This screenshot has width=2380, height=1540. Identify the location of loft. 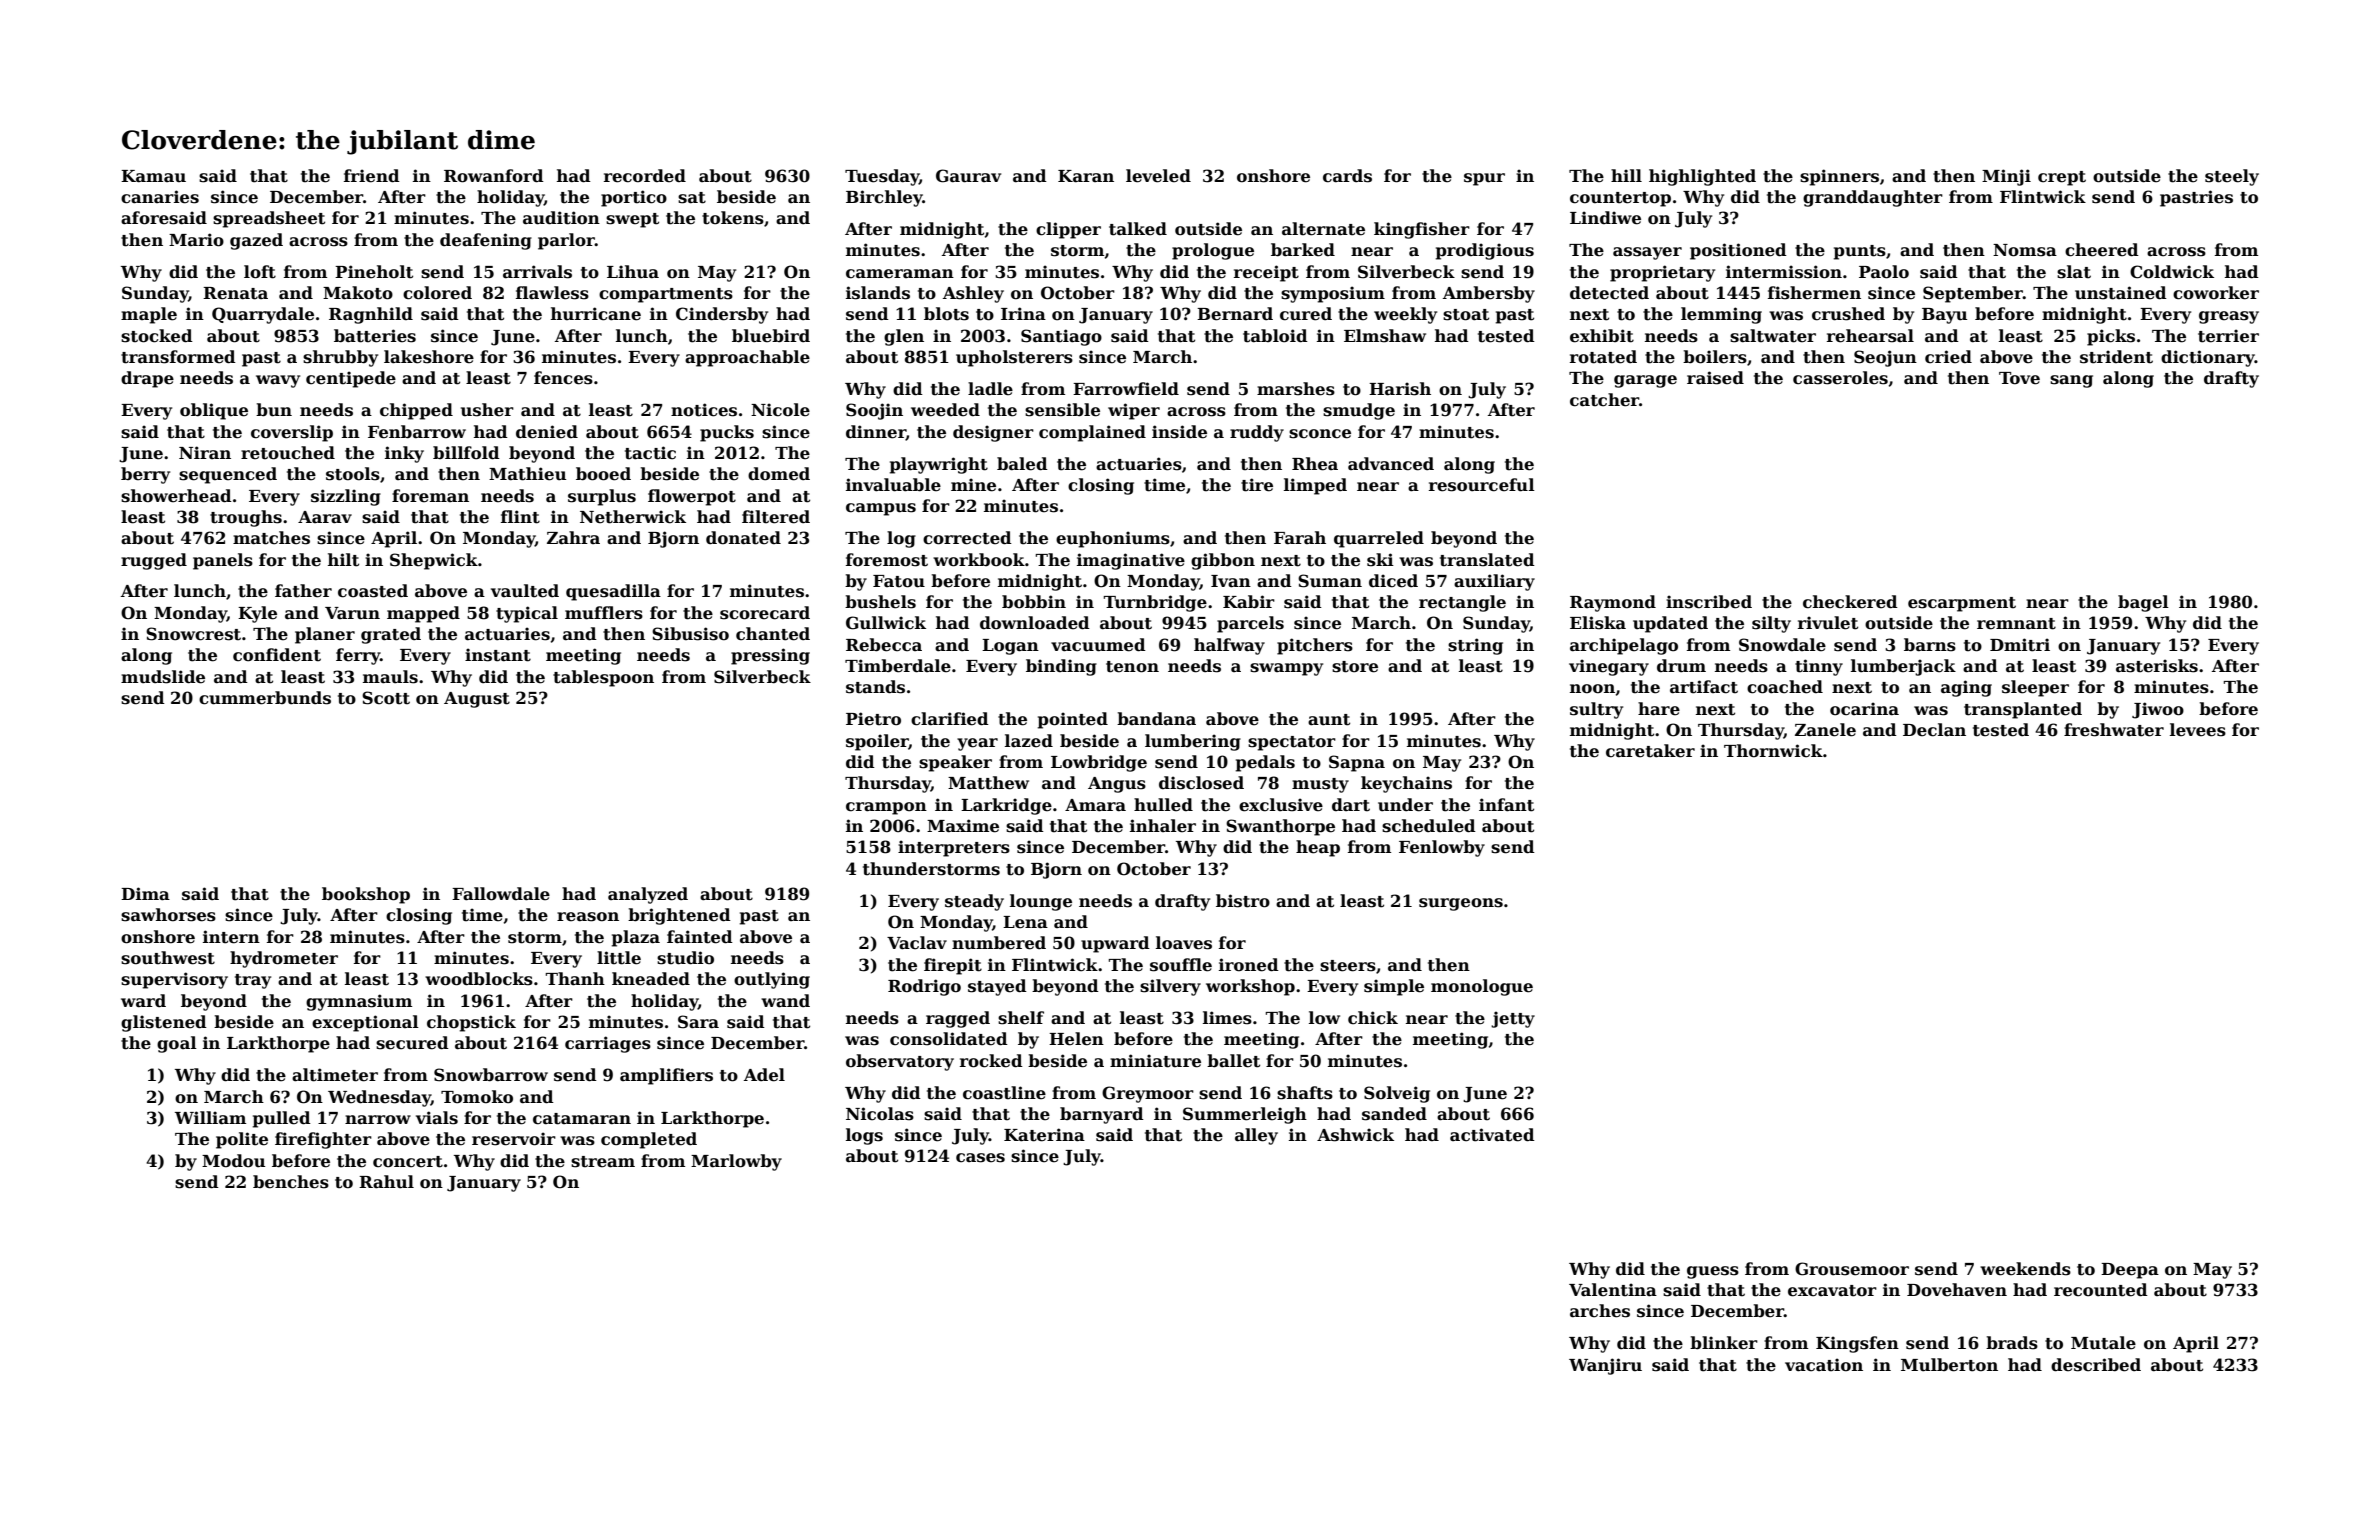
(260, 272).
